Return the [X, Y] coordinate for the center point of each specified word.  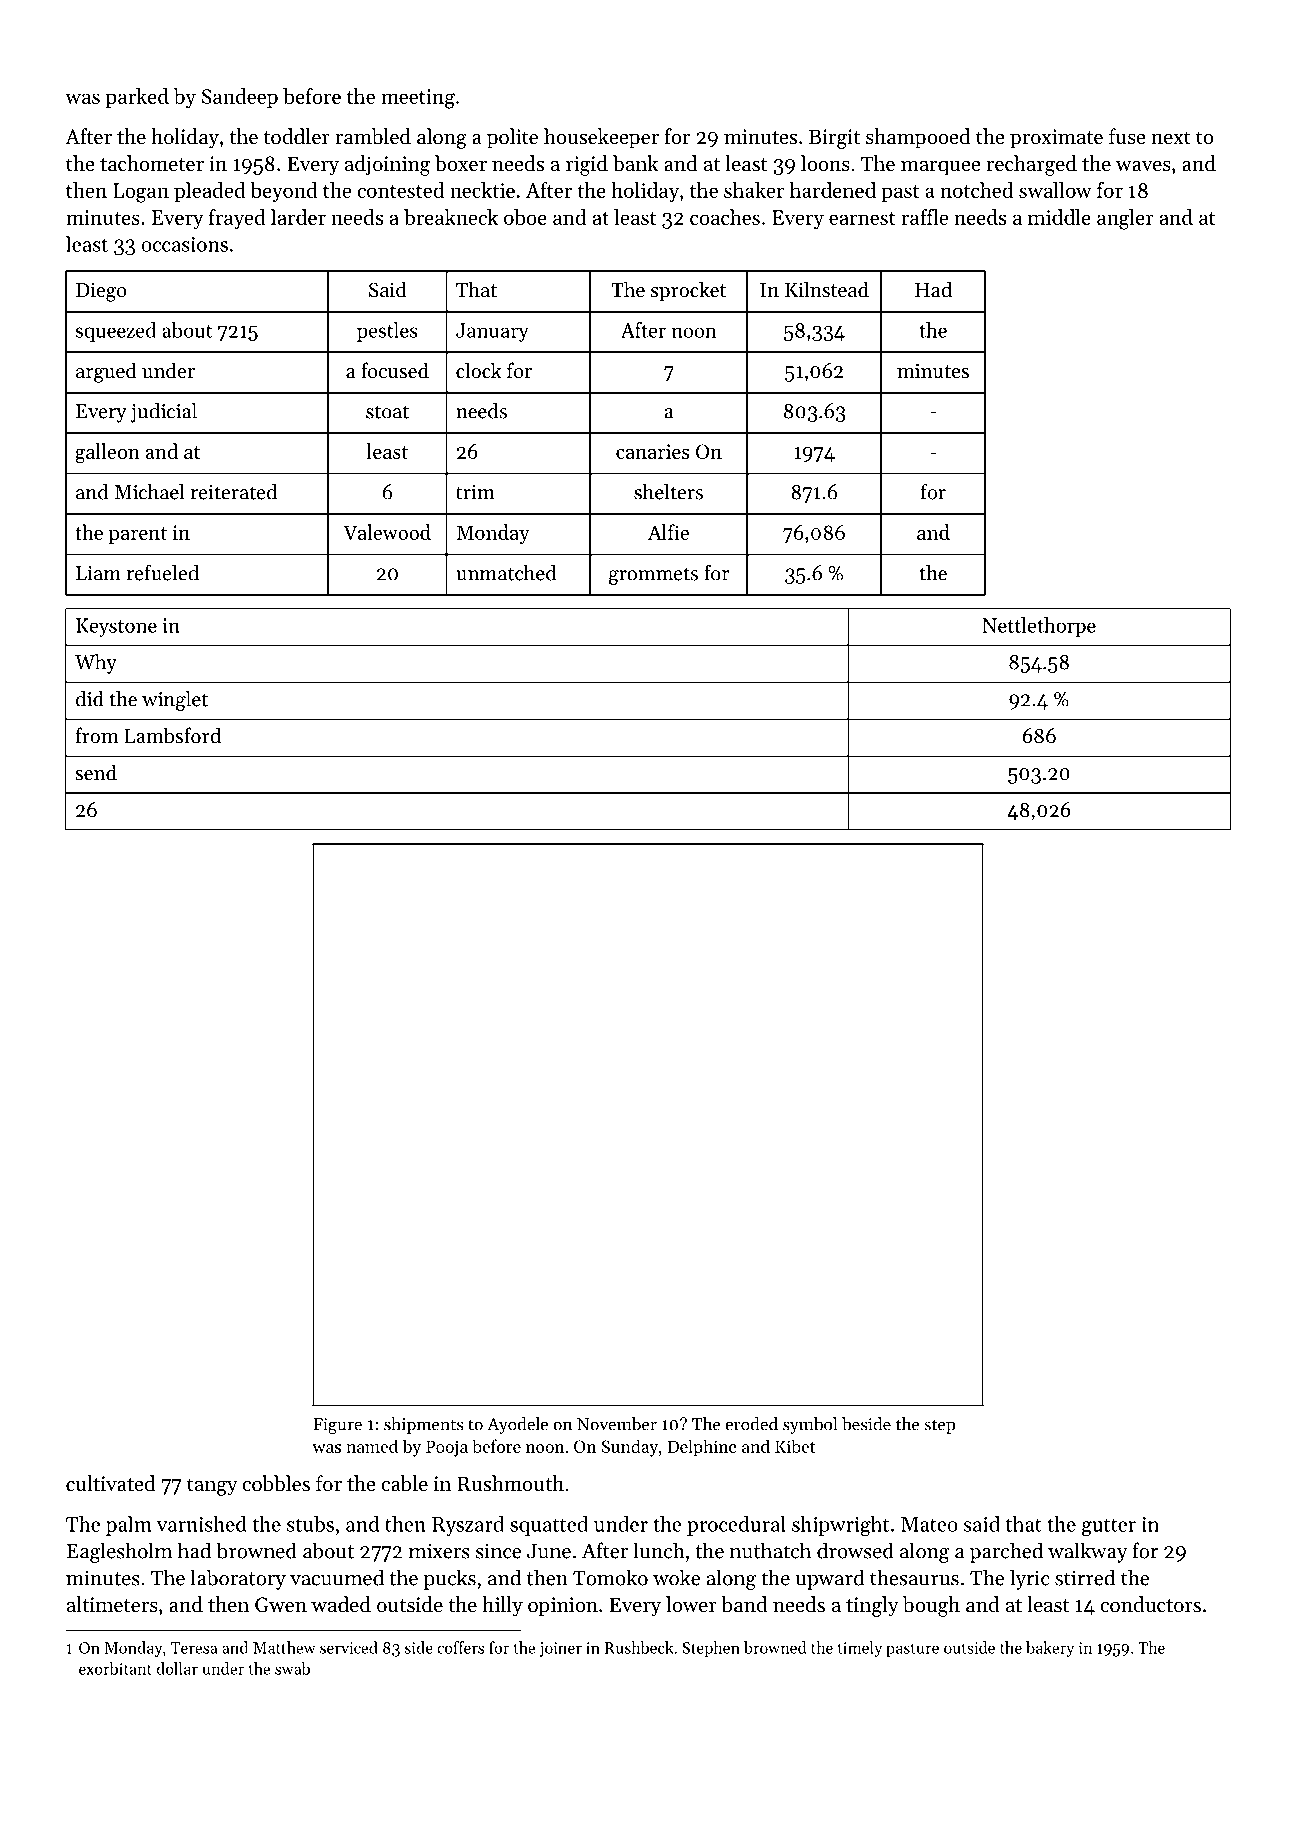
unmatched [506, 573]
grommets [653, 576]
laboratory [238, 1579]
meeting [418, 99]
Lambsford [172, 735]
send [96, 772]
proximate [1056, 139]
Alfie [668, 532]
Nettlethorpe [1039, 627]
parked [137, 98]
